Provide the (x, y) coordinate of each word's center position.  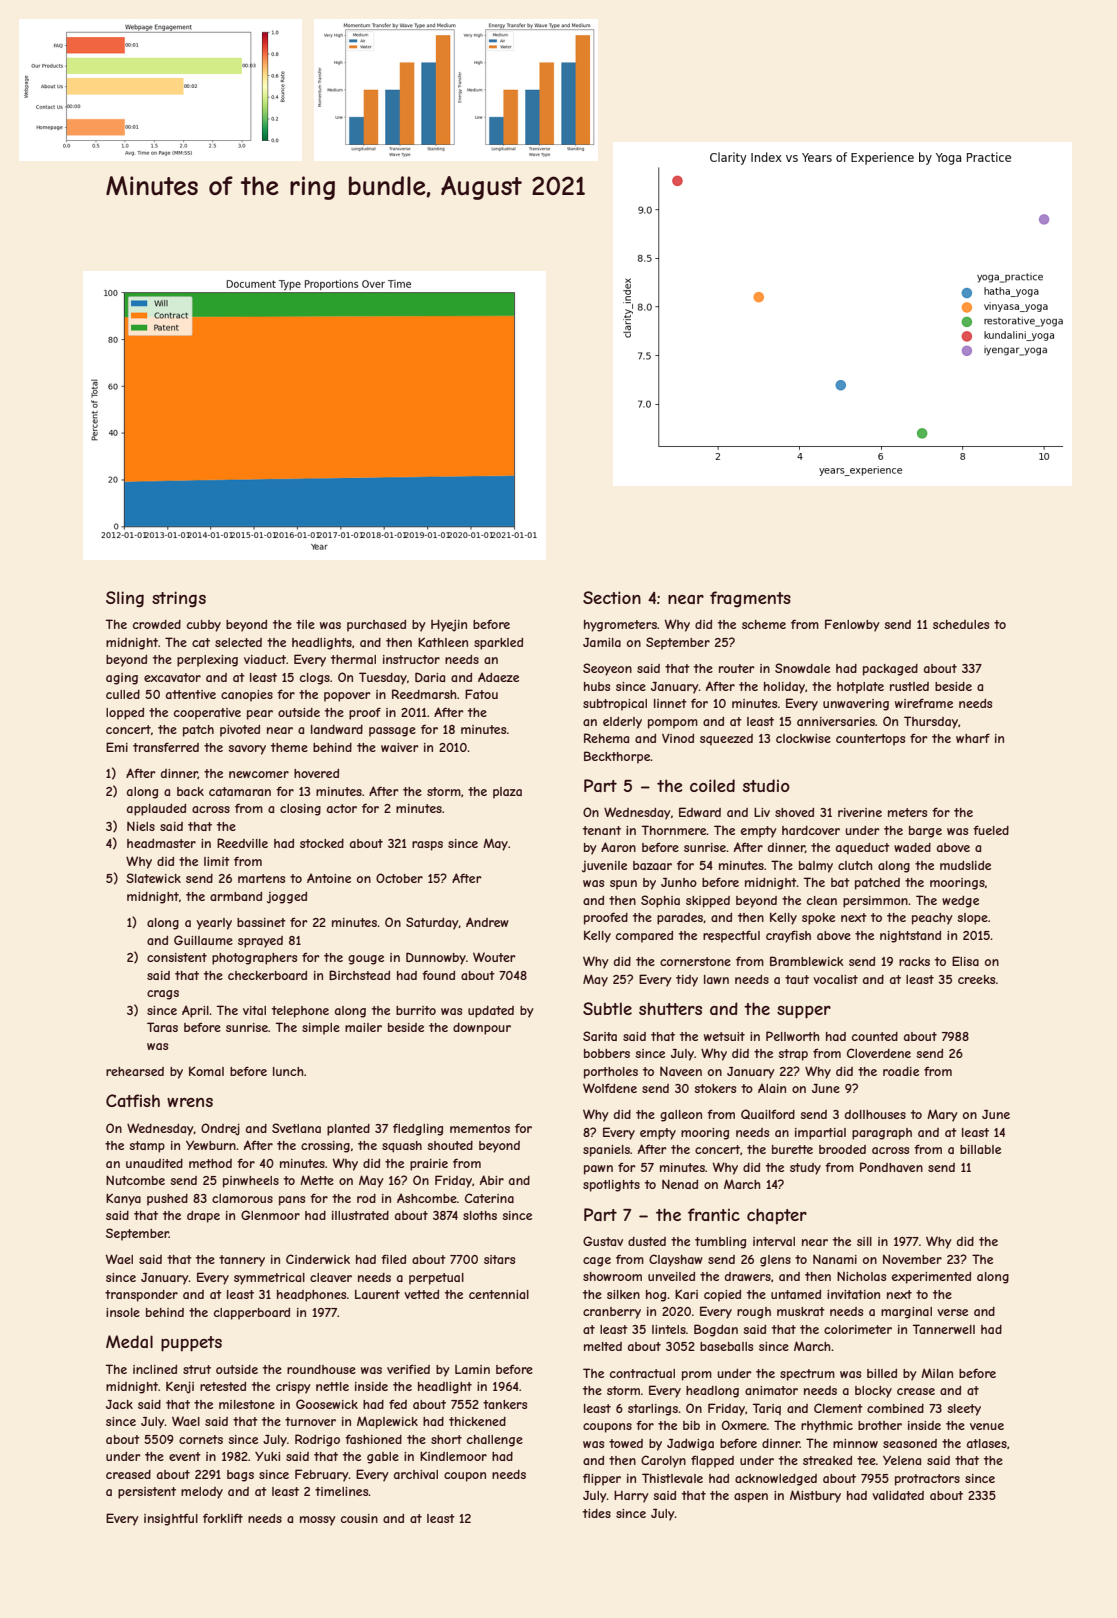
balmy (816, 867)
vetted (421, 1294)
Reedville (242, 843)
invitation (853, 1294)
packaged (890, 670)
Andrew (487, 922)
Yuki (267, 1456)
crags (163, 995)
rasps (427, 846)
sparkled (498, 644)
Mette (317, 1180)
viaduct (265, 659)
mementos (480, 1128)
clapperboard (252, 1314)
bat (840, 882)
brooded (842, 1149)
